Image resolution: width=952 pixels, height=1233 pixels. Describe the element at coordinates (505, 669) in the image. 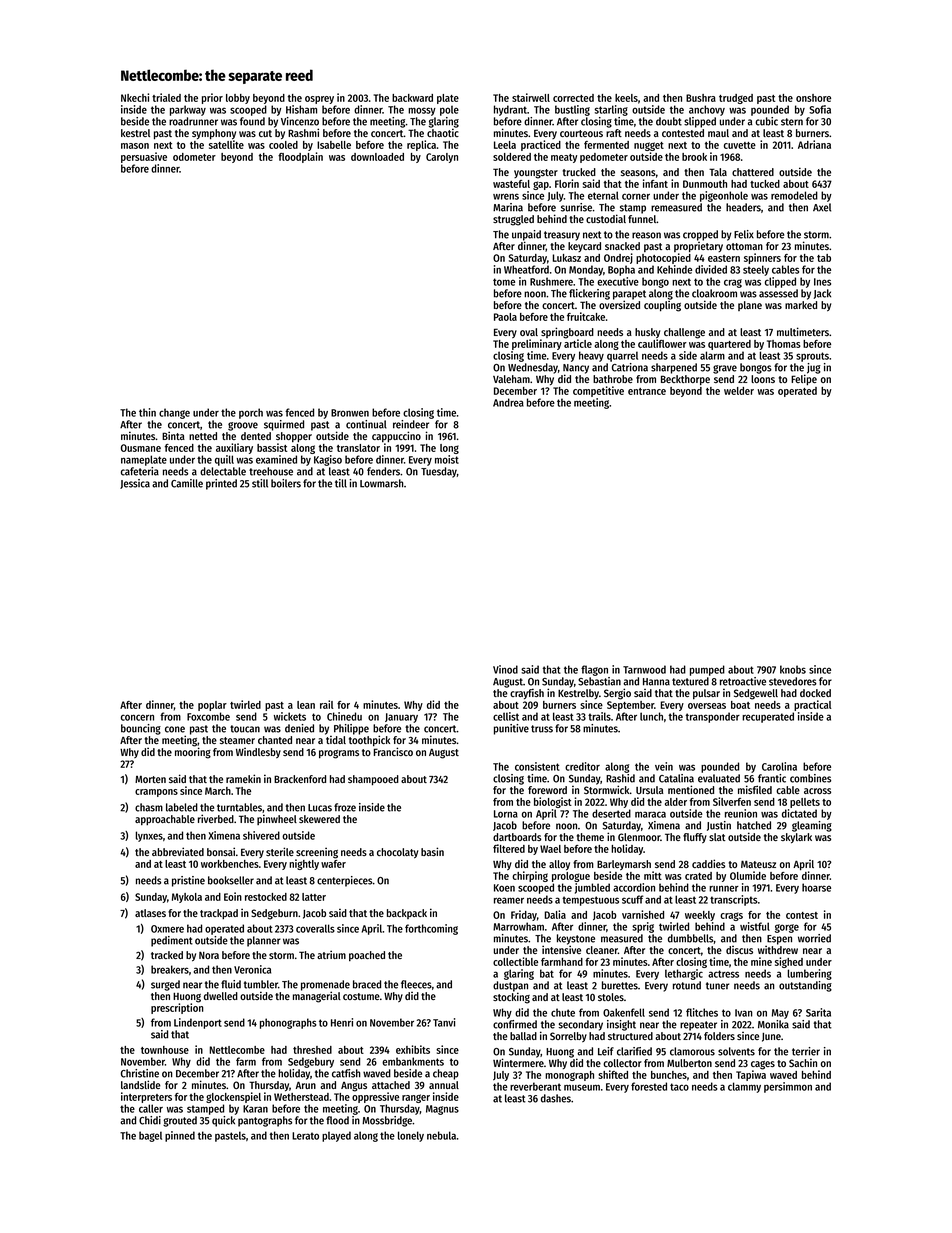

I see `Vinod` at that location.
